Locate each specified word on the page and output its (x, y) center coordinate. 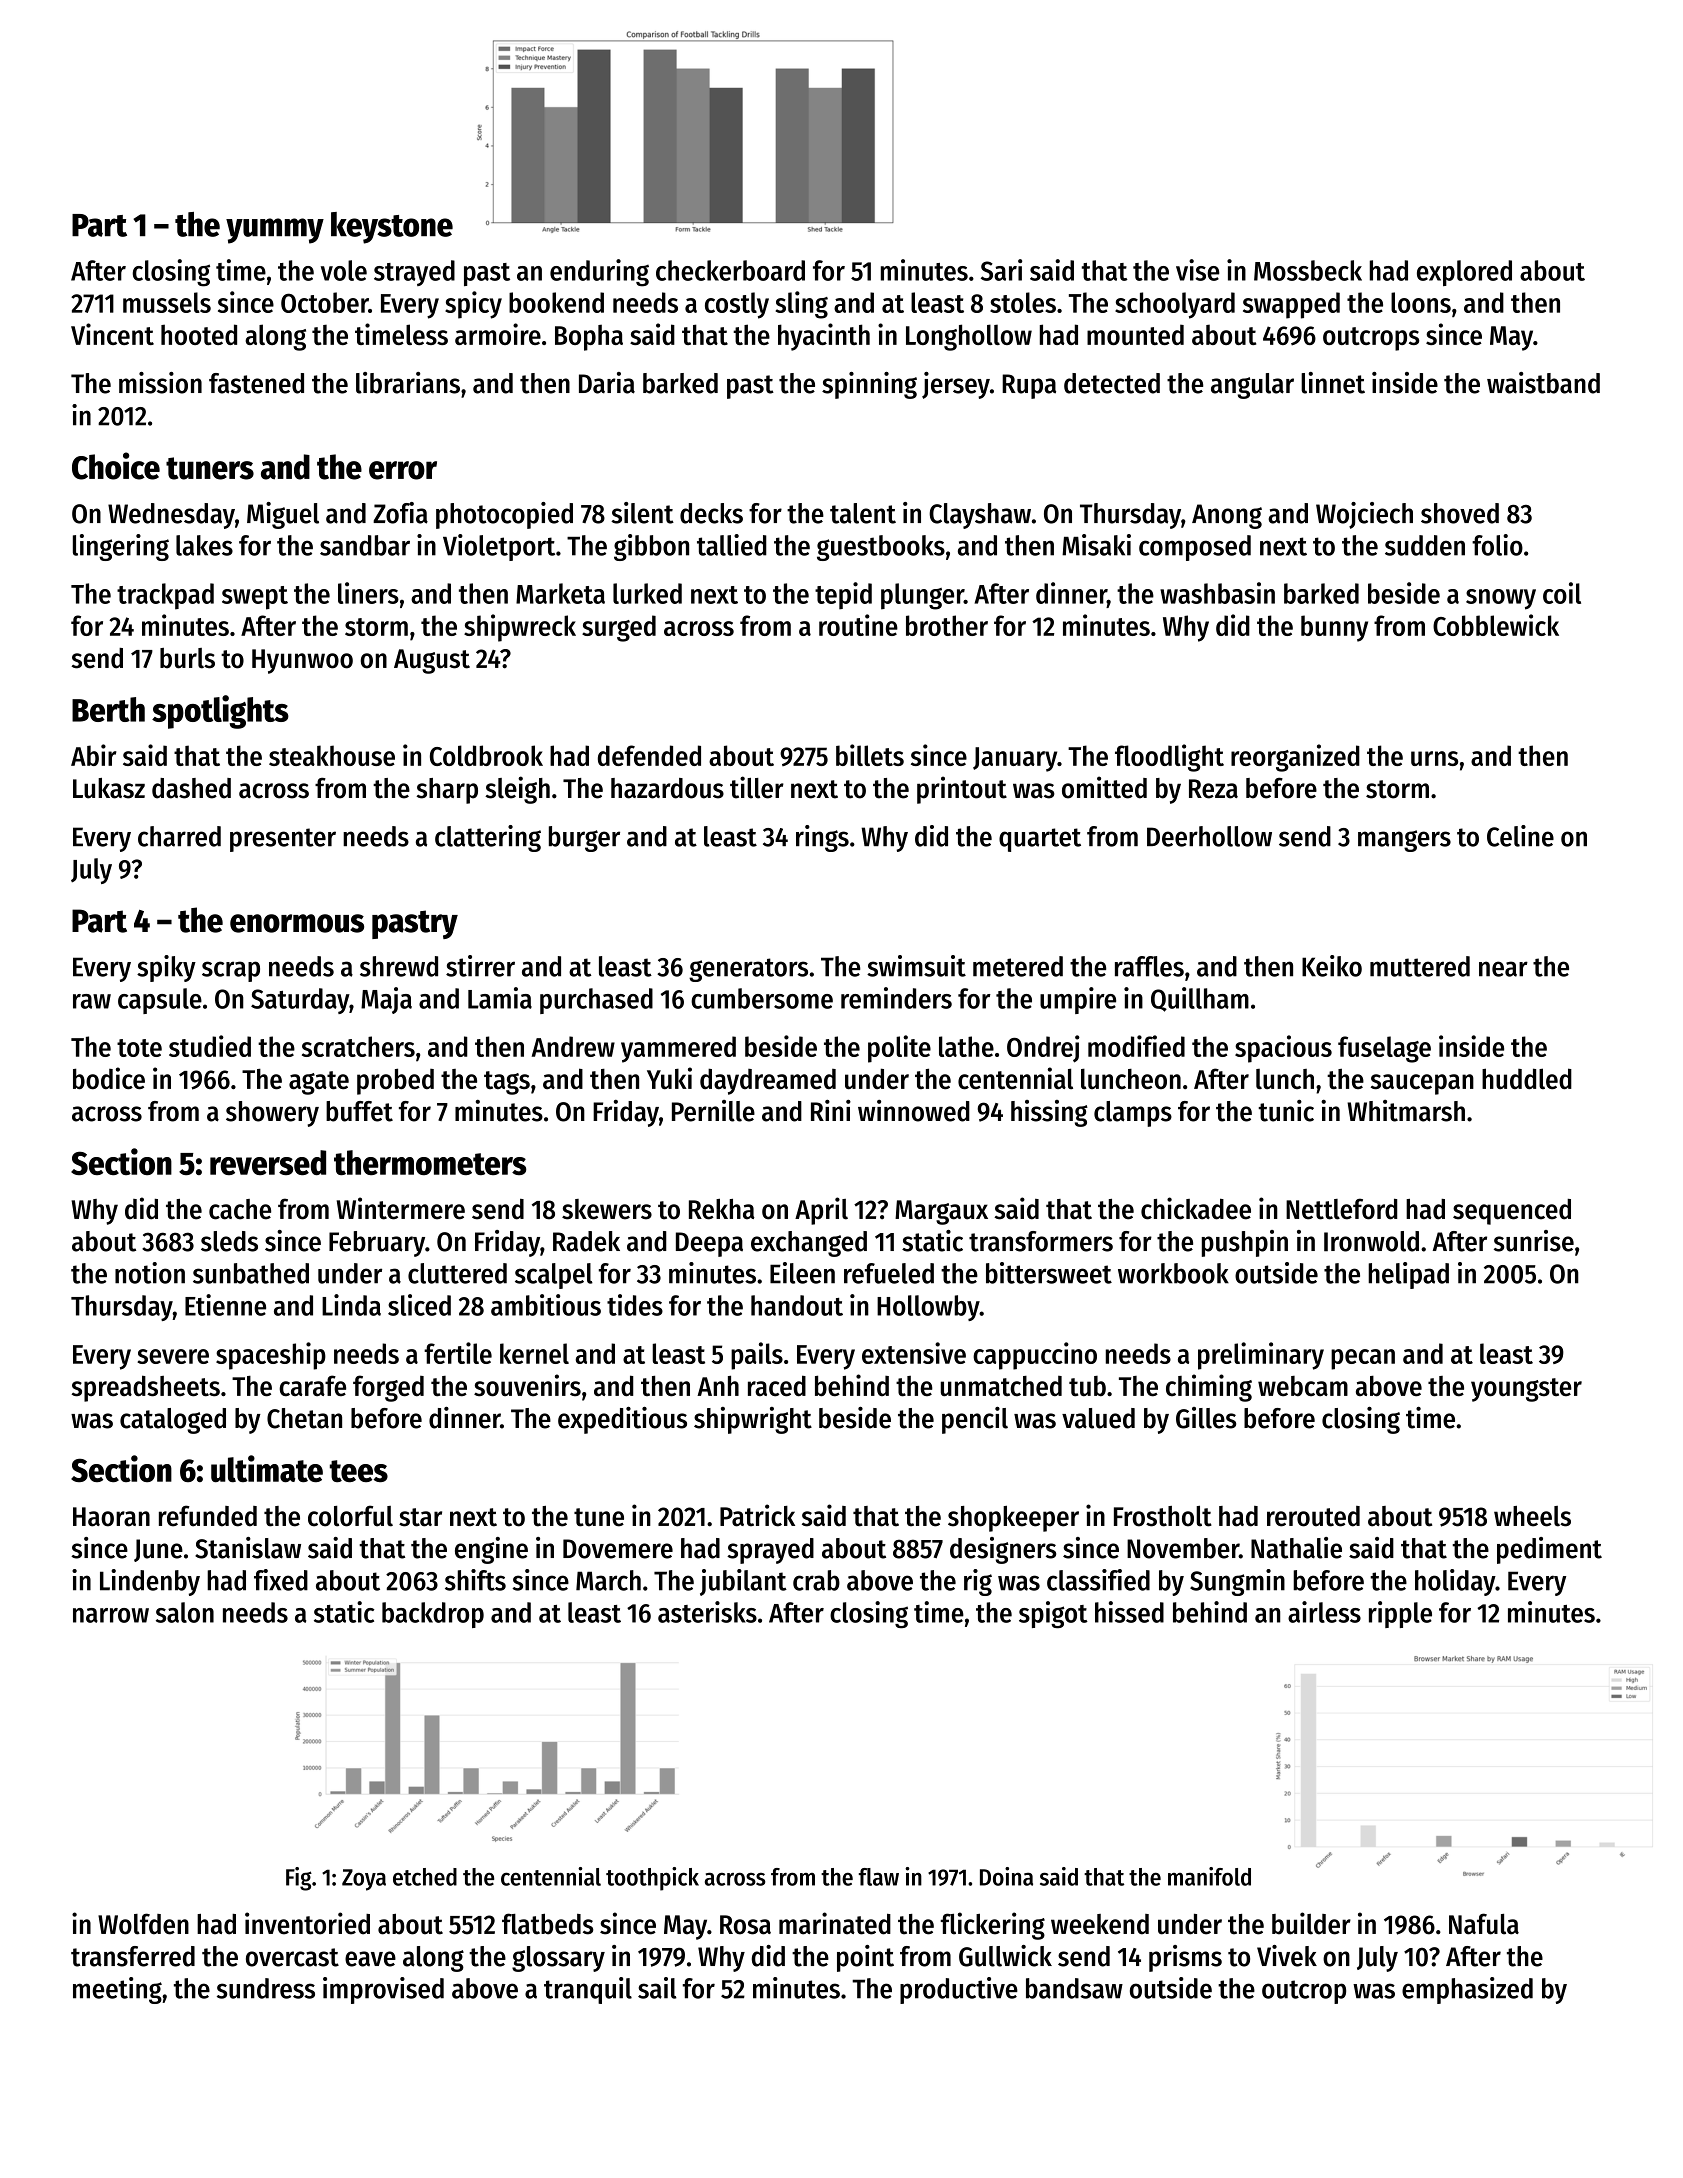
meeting (117, 1990)
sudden (1425, 545)
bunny (1334, 628)
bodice (109, 1078)
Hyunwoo (302, 661)
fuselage (1384, 1049)
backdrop (433, 1615)
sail (657, 1988)
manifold (1209, 1876)
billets (870, 755)
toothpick (652, 1879)
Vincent (112, 334)
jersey (956, 385)
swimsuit (916, 966)
